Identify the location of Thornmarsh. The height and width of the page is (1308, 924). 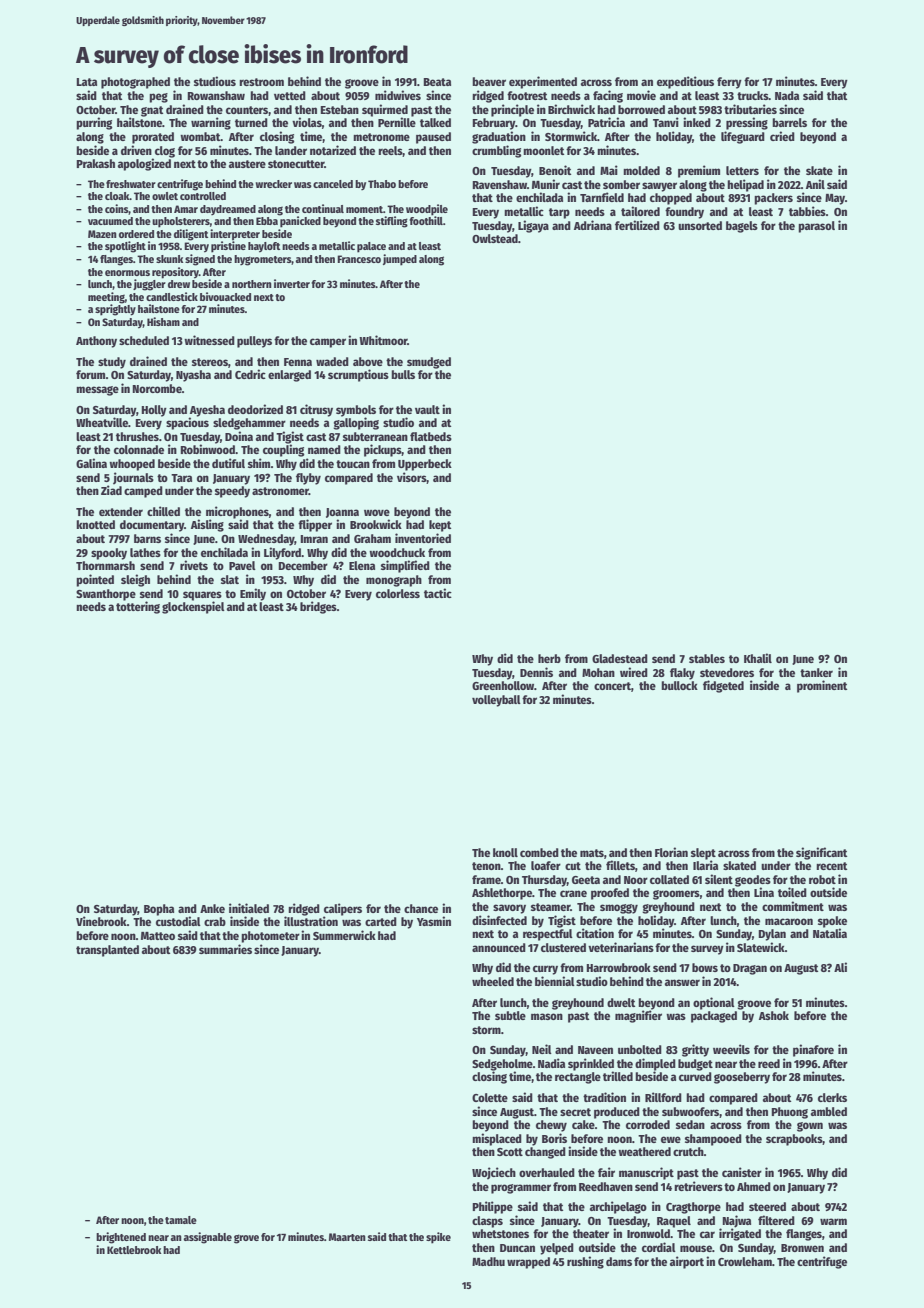
(105, 565).
